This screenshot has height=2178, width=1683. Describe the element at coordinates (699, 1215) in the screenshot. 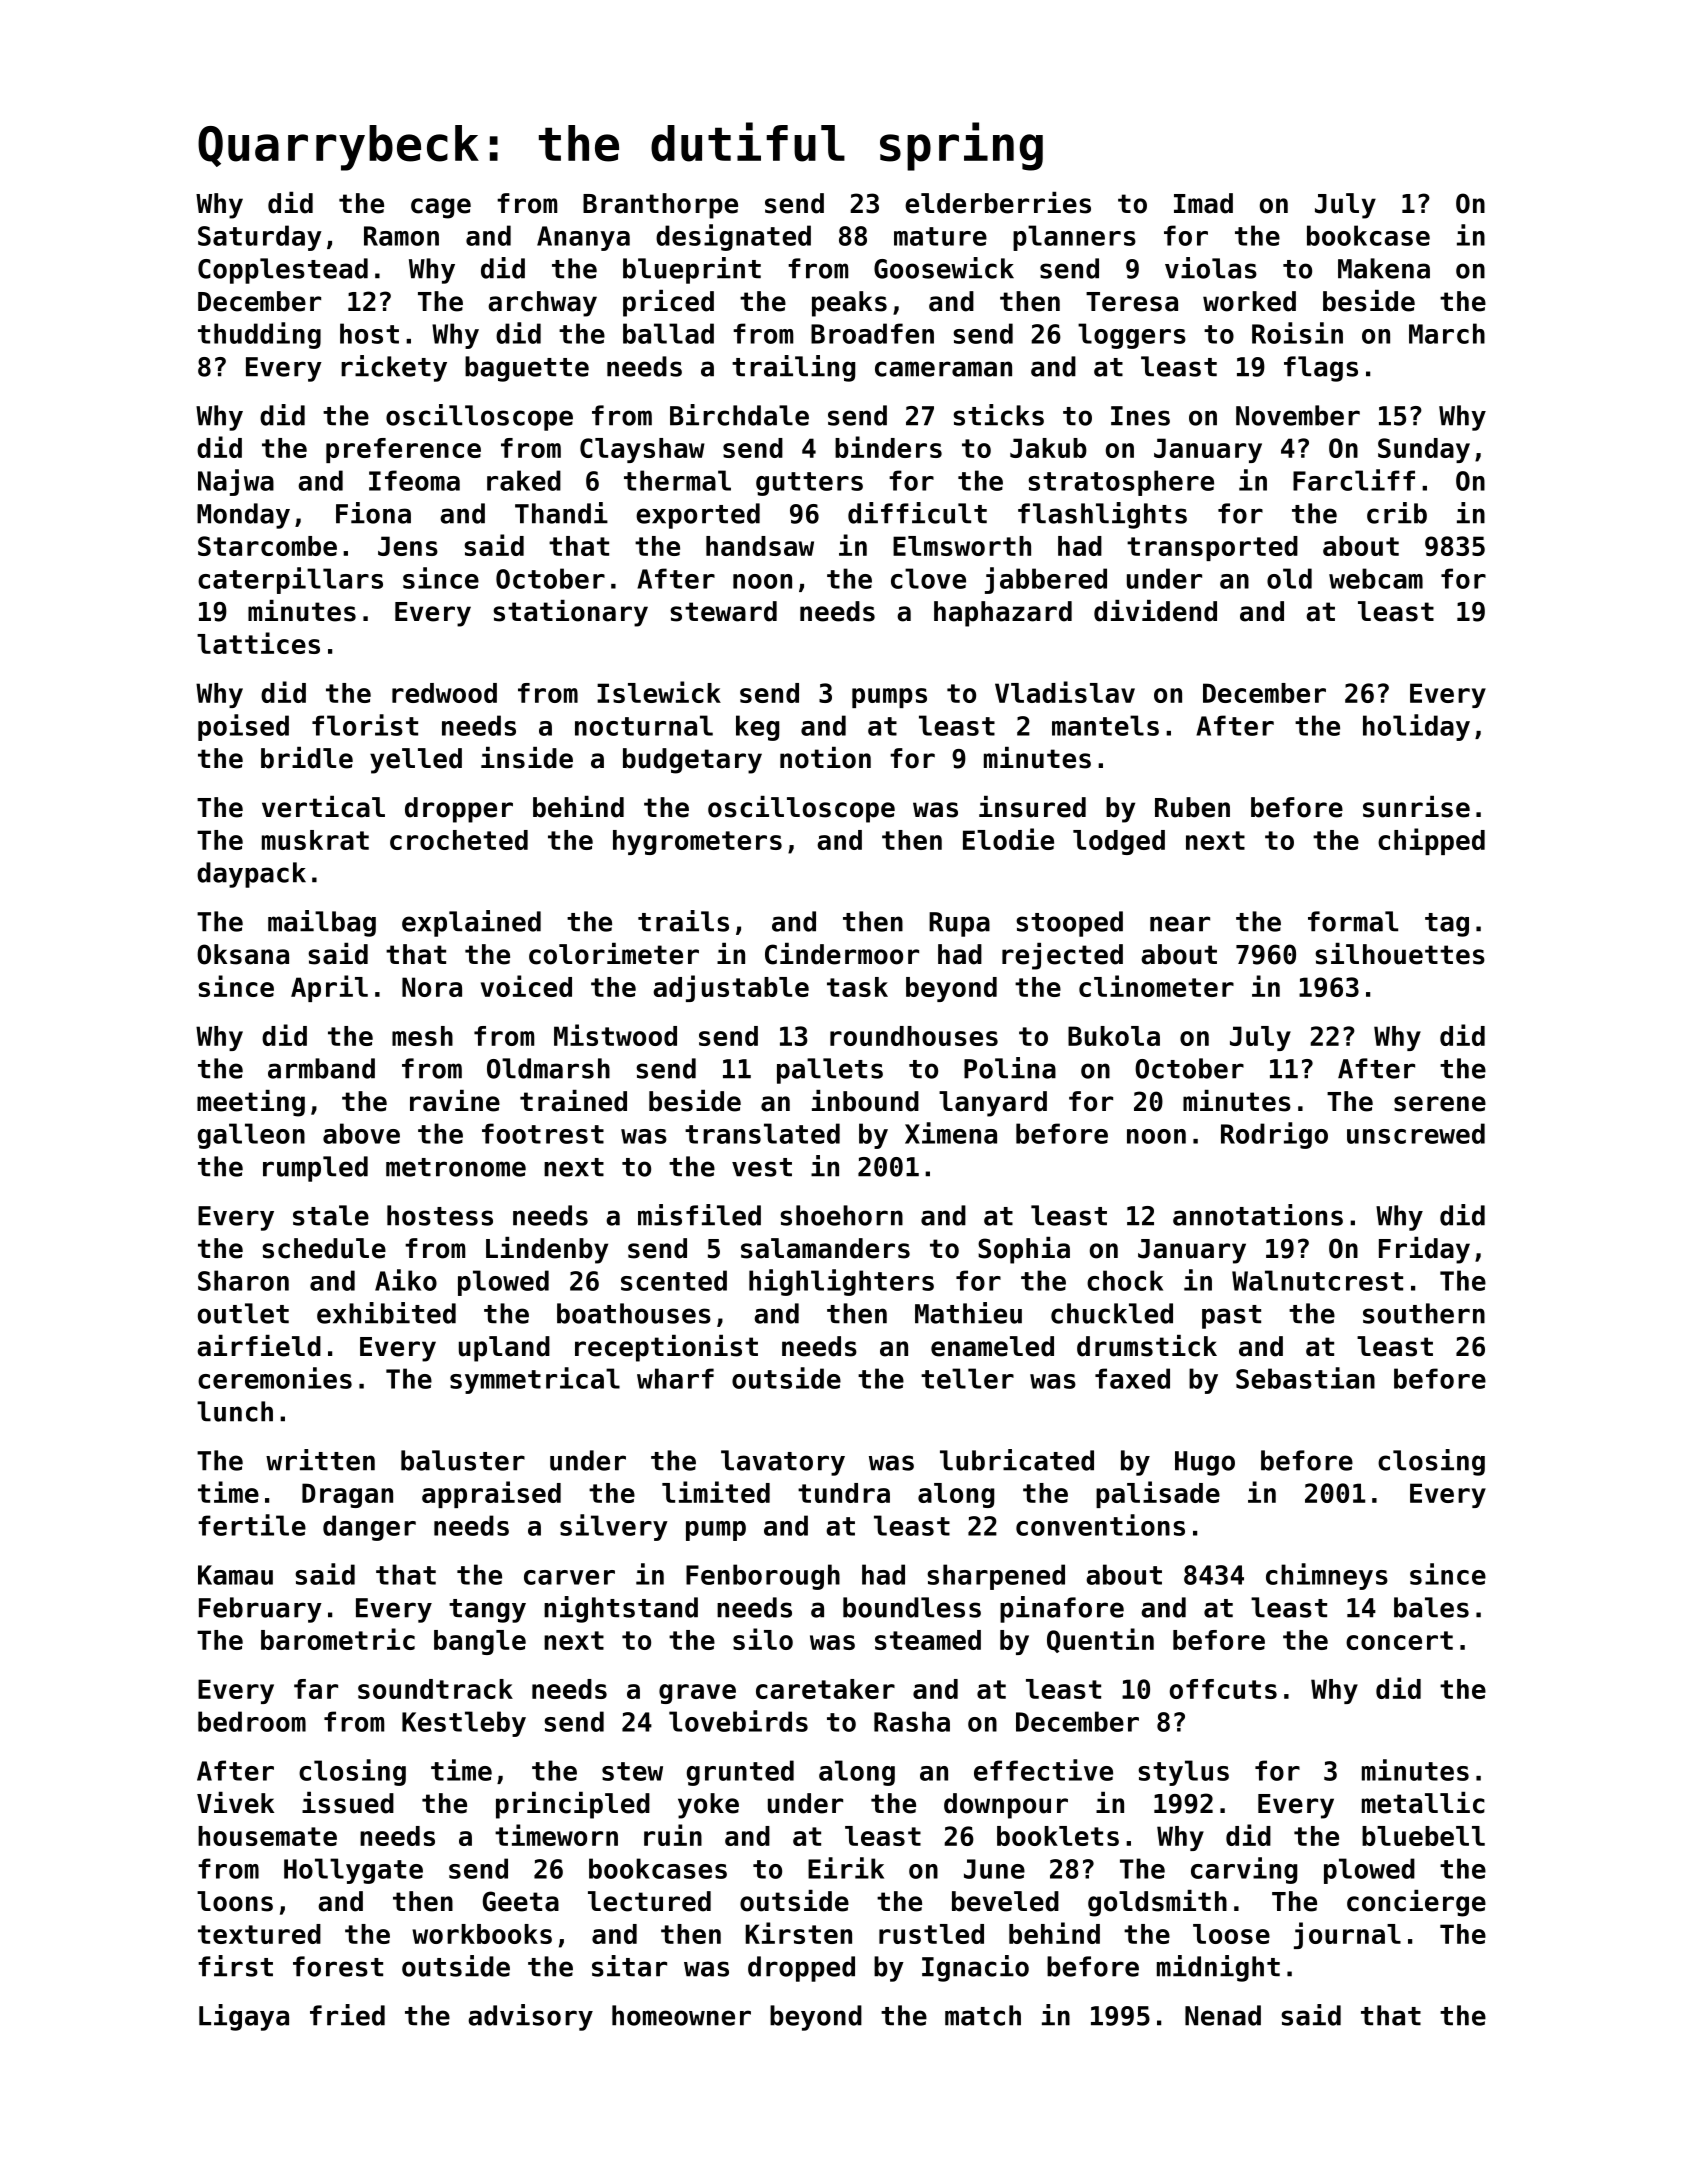

I see `misfiled` at that location.
